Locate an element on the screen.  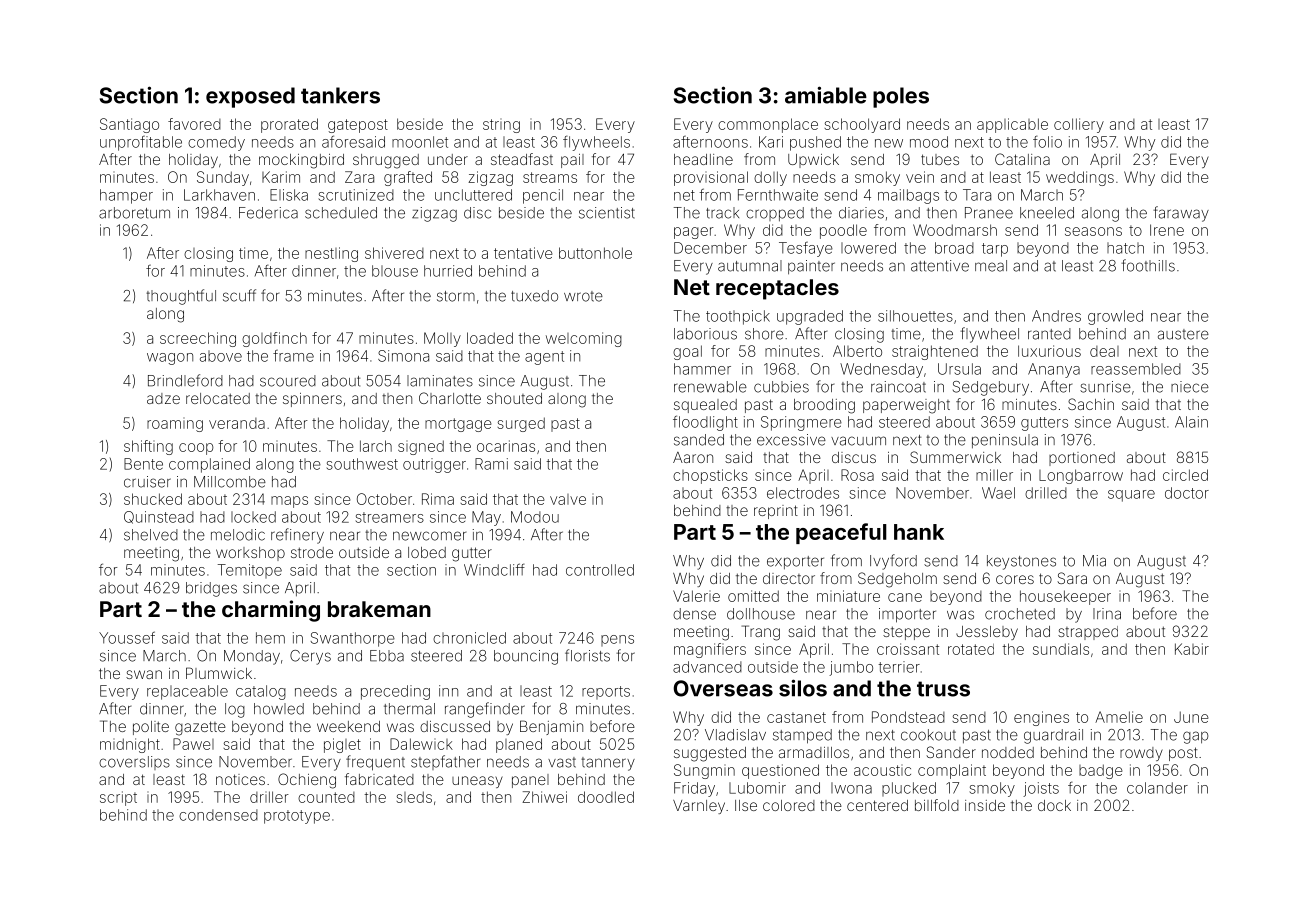
script is located at coordinates (118, 798).
